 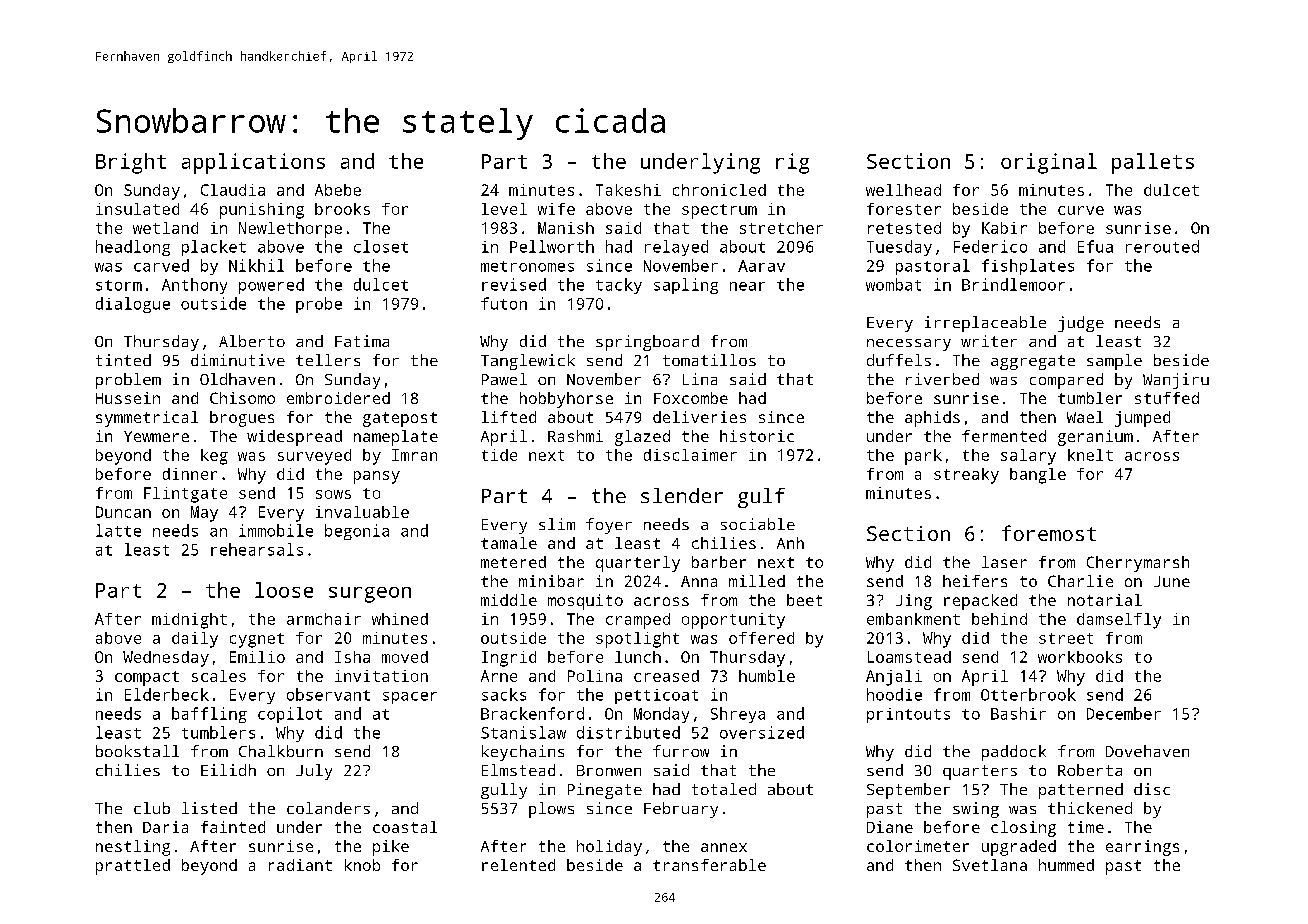 I want to click on dialogue, so click(x=133, y=305).
